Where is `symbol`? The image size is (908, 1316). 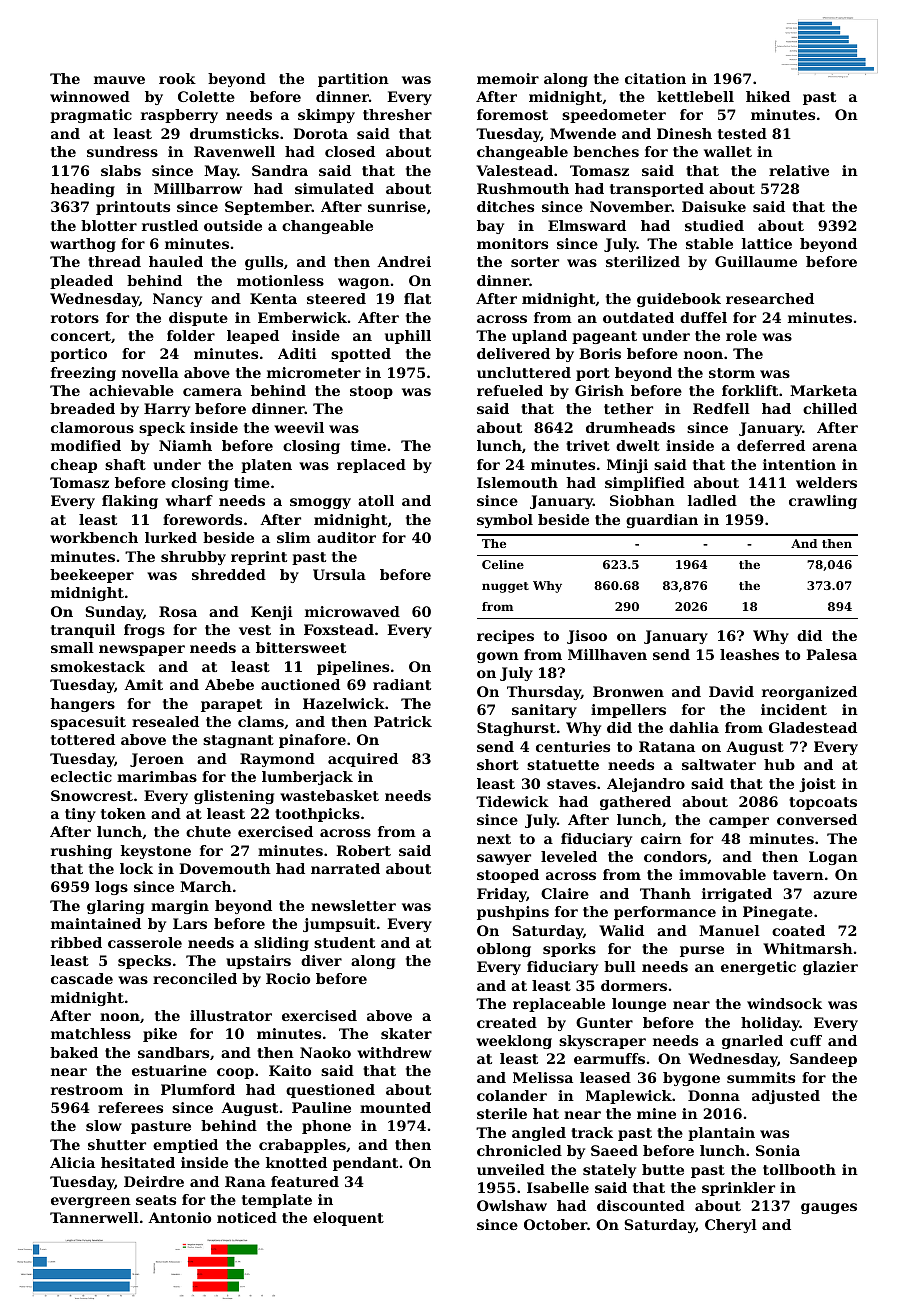
symbol is located at coordinates (505, 521).
